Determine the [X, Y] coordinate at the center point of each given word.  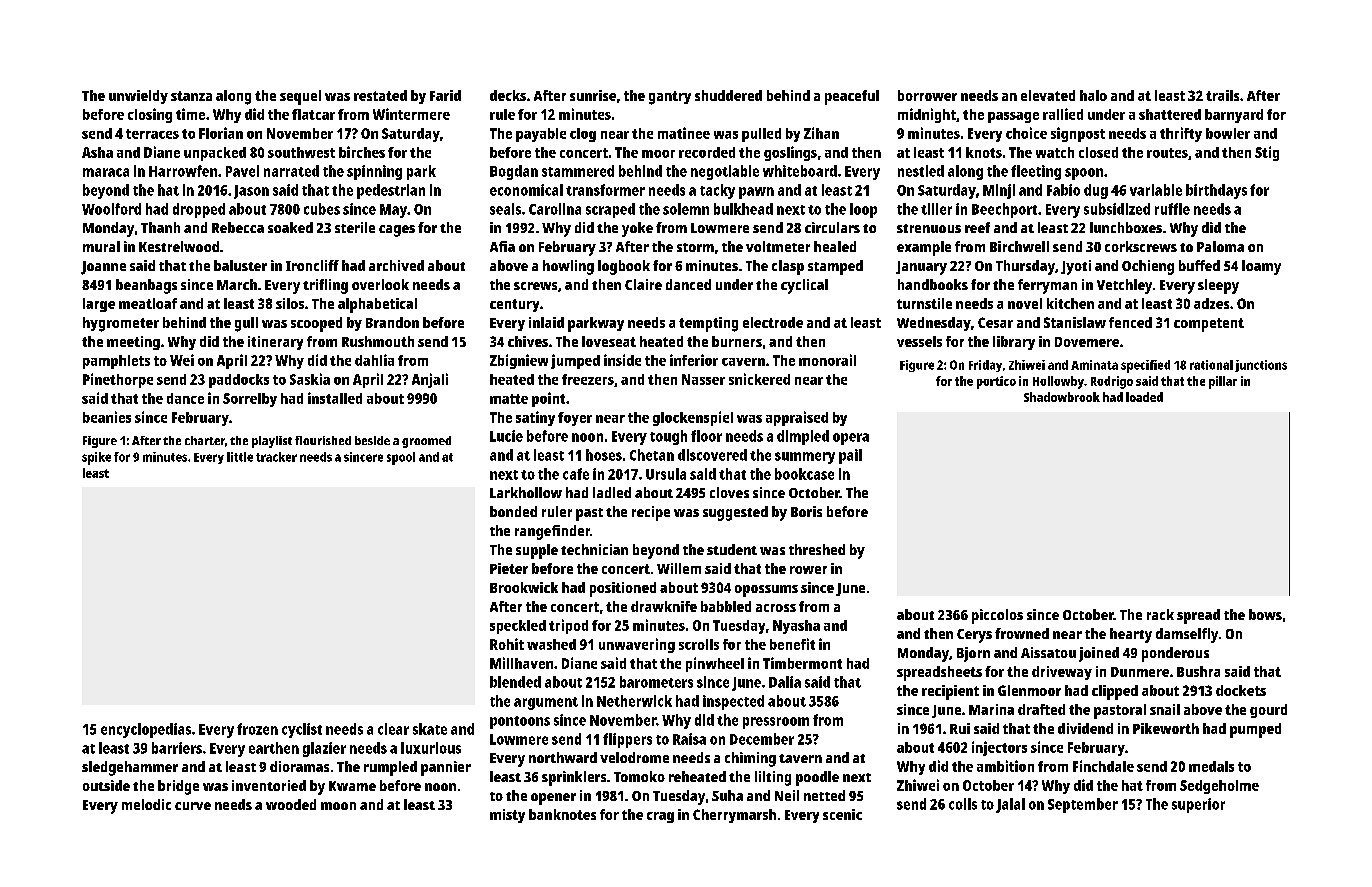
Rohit [507, 644]
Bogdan [514, 172]
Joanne [103, 268]
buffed [1199, 265]
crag [660, 817]
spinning [374, 172]
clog [583, 135]
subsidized [1117, 209]
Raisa [689, 739]
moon [338, 806]
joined [1099, 654]
